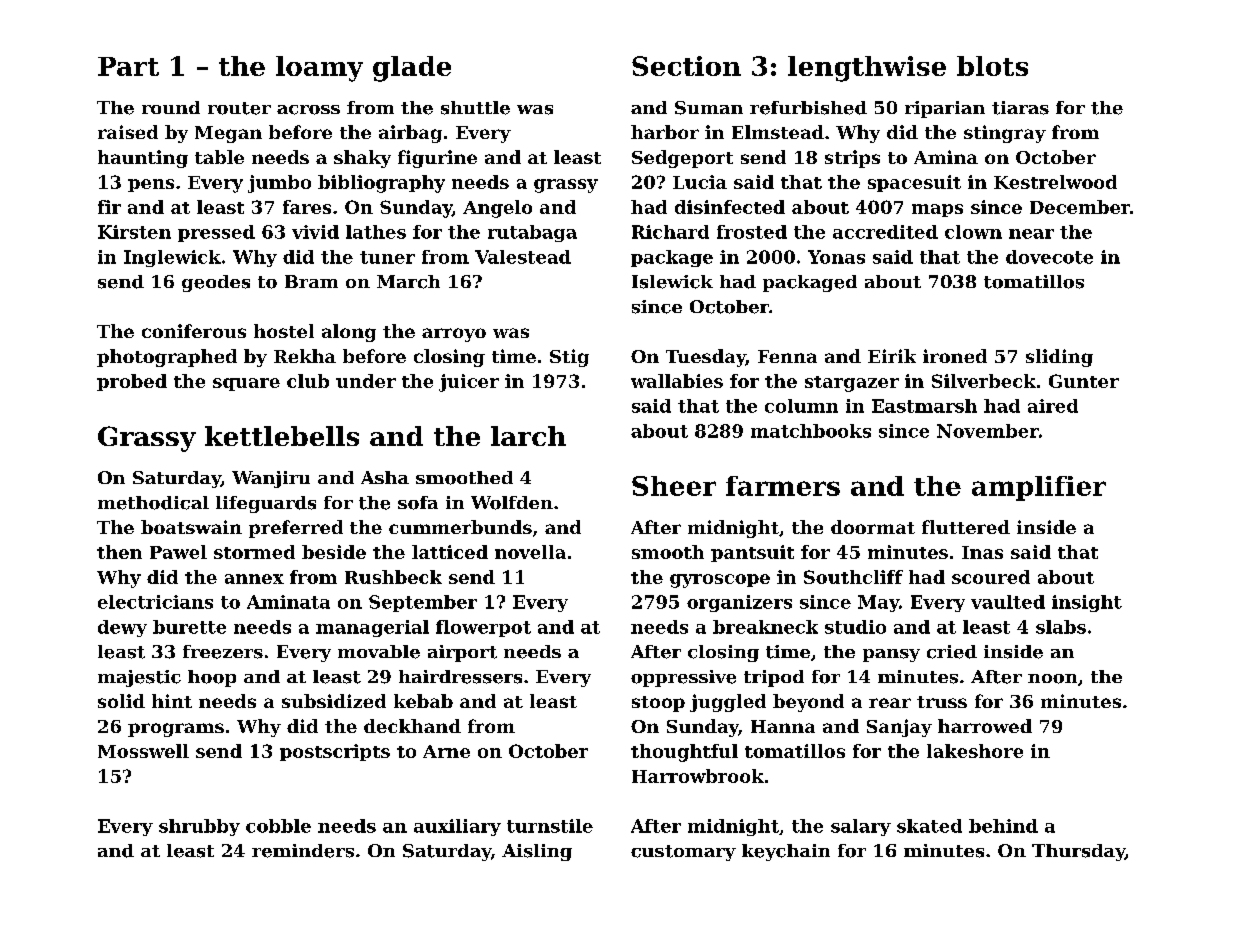 The height and width of the screenshot is (952, 1233). What do you see at coordinates (550, 826) in the screenshot?
I see `turnstile` at bounding box center [550, 826].
